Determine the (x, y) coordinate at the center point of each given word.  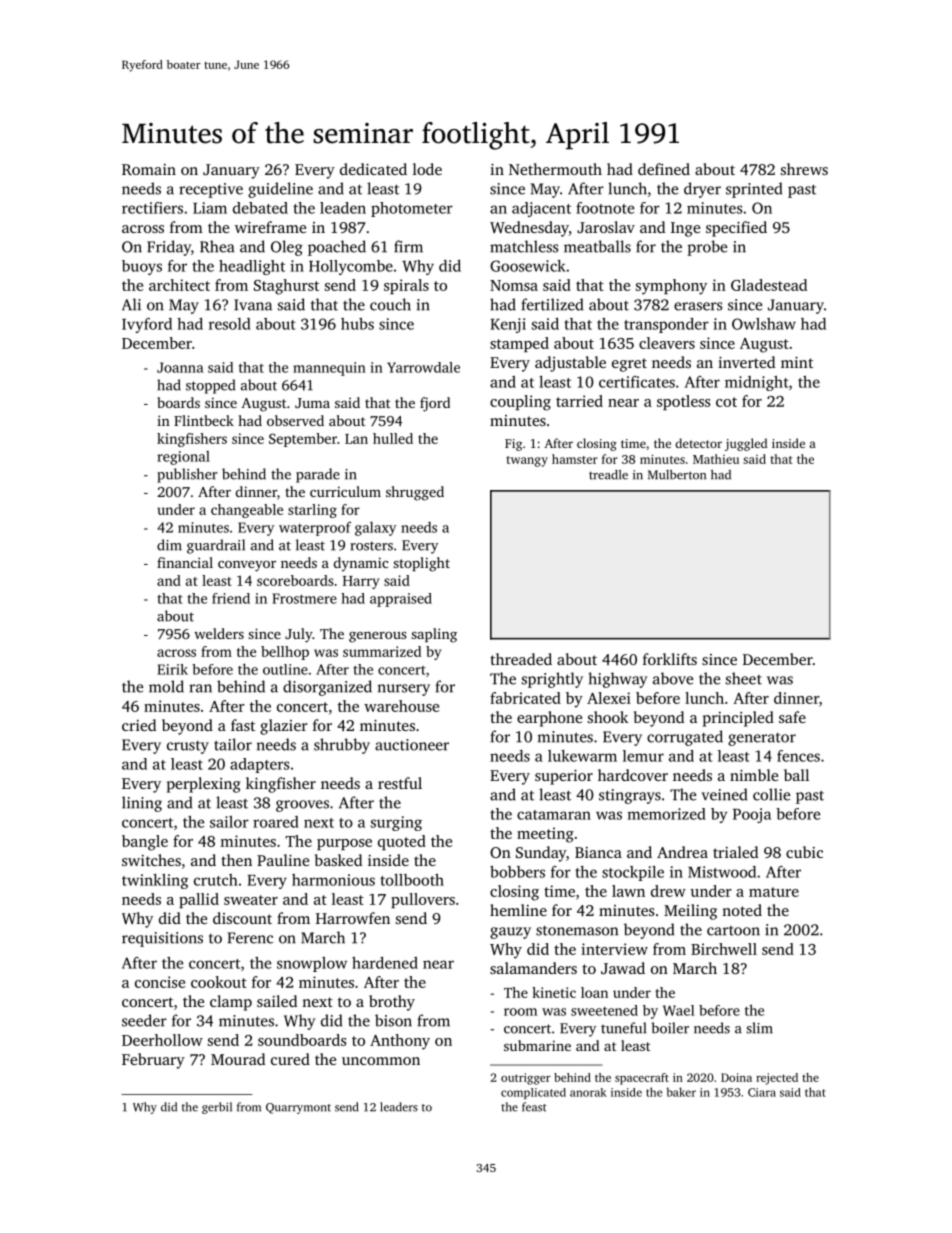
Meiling (690, 912)
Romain (149, 169)
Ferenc (250, 938)
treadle (608, 475)
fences (798, 756)
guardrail (216, 546)
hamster (575, 459)
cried (139, 725)
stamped (519, 344)
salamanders (533, 968)
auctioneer (412, 745)
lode (427, 169)
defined (664, 169)
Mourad (238, 1059)
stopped (210, 386)
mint (797, 362)
